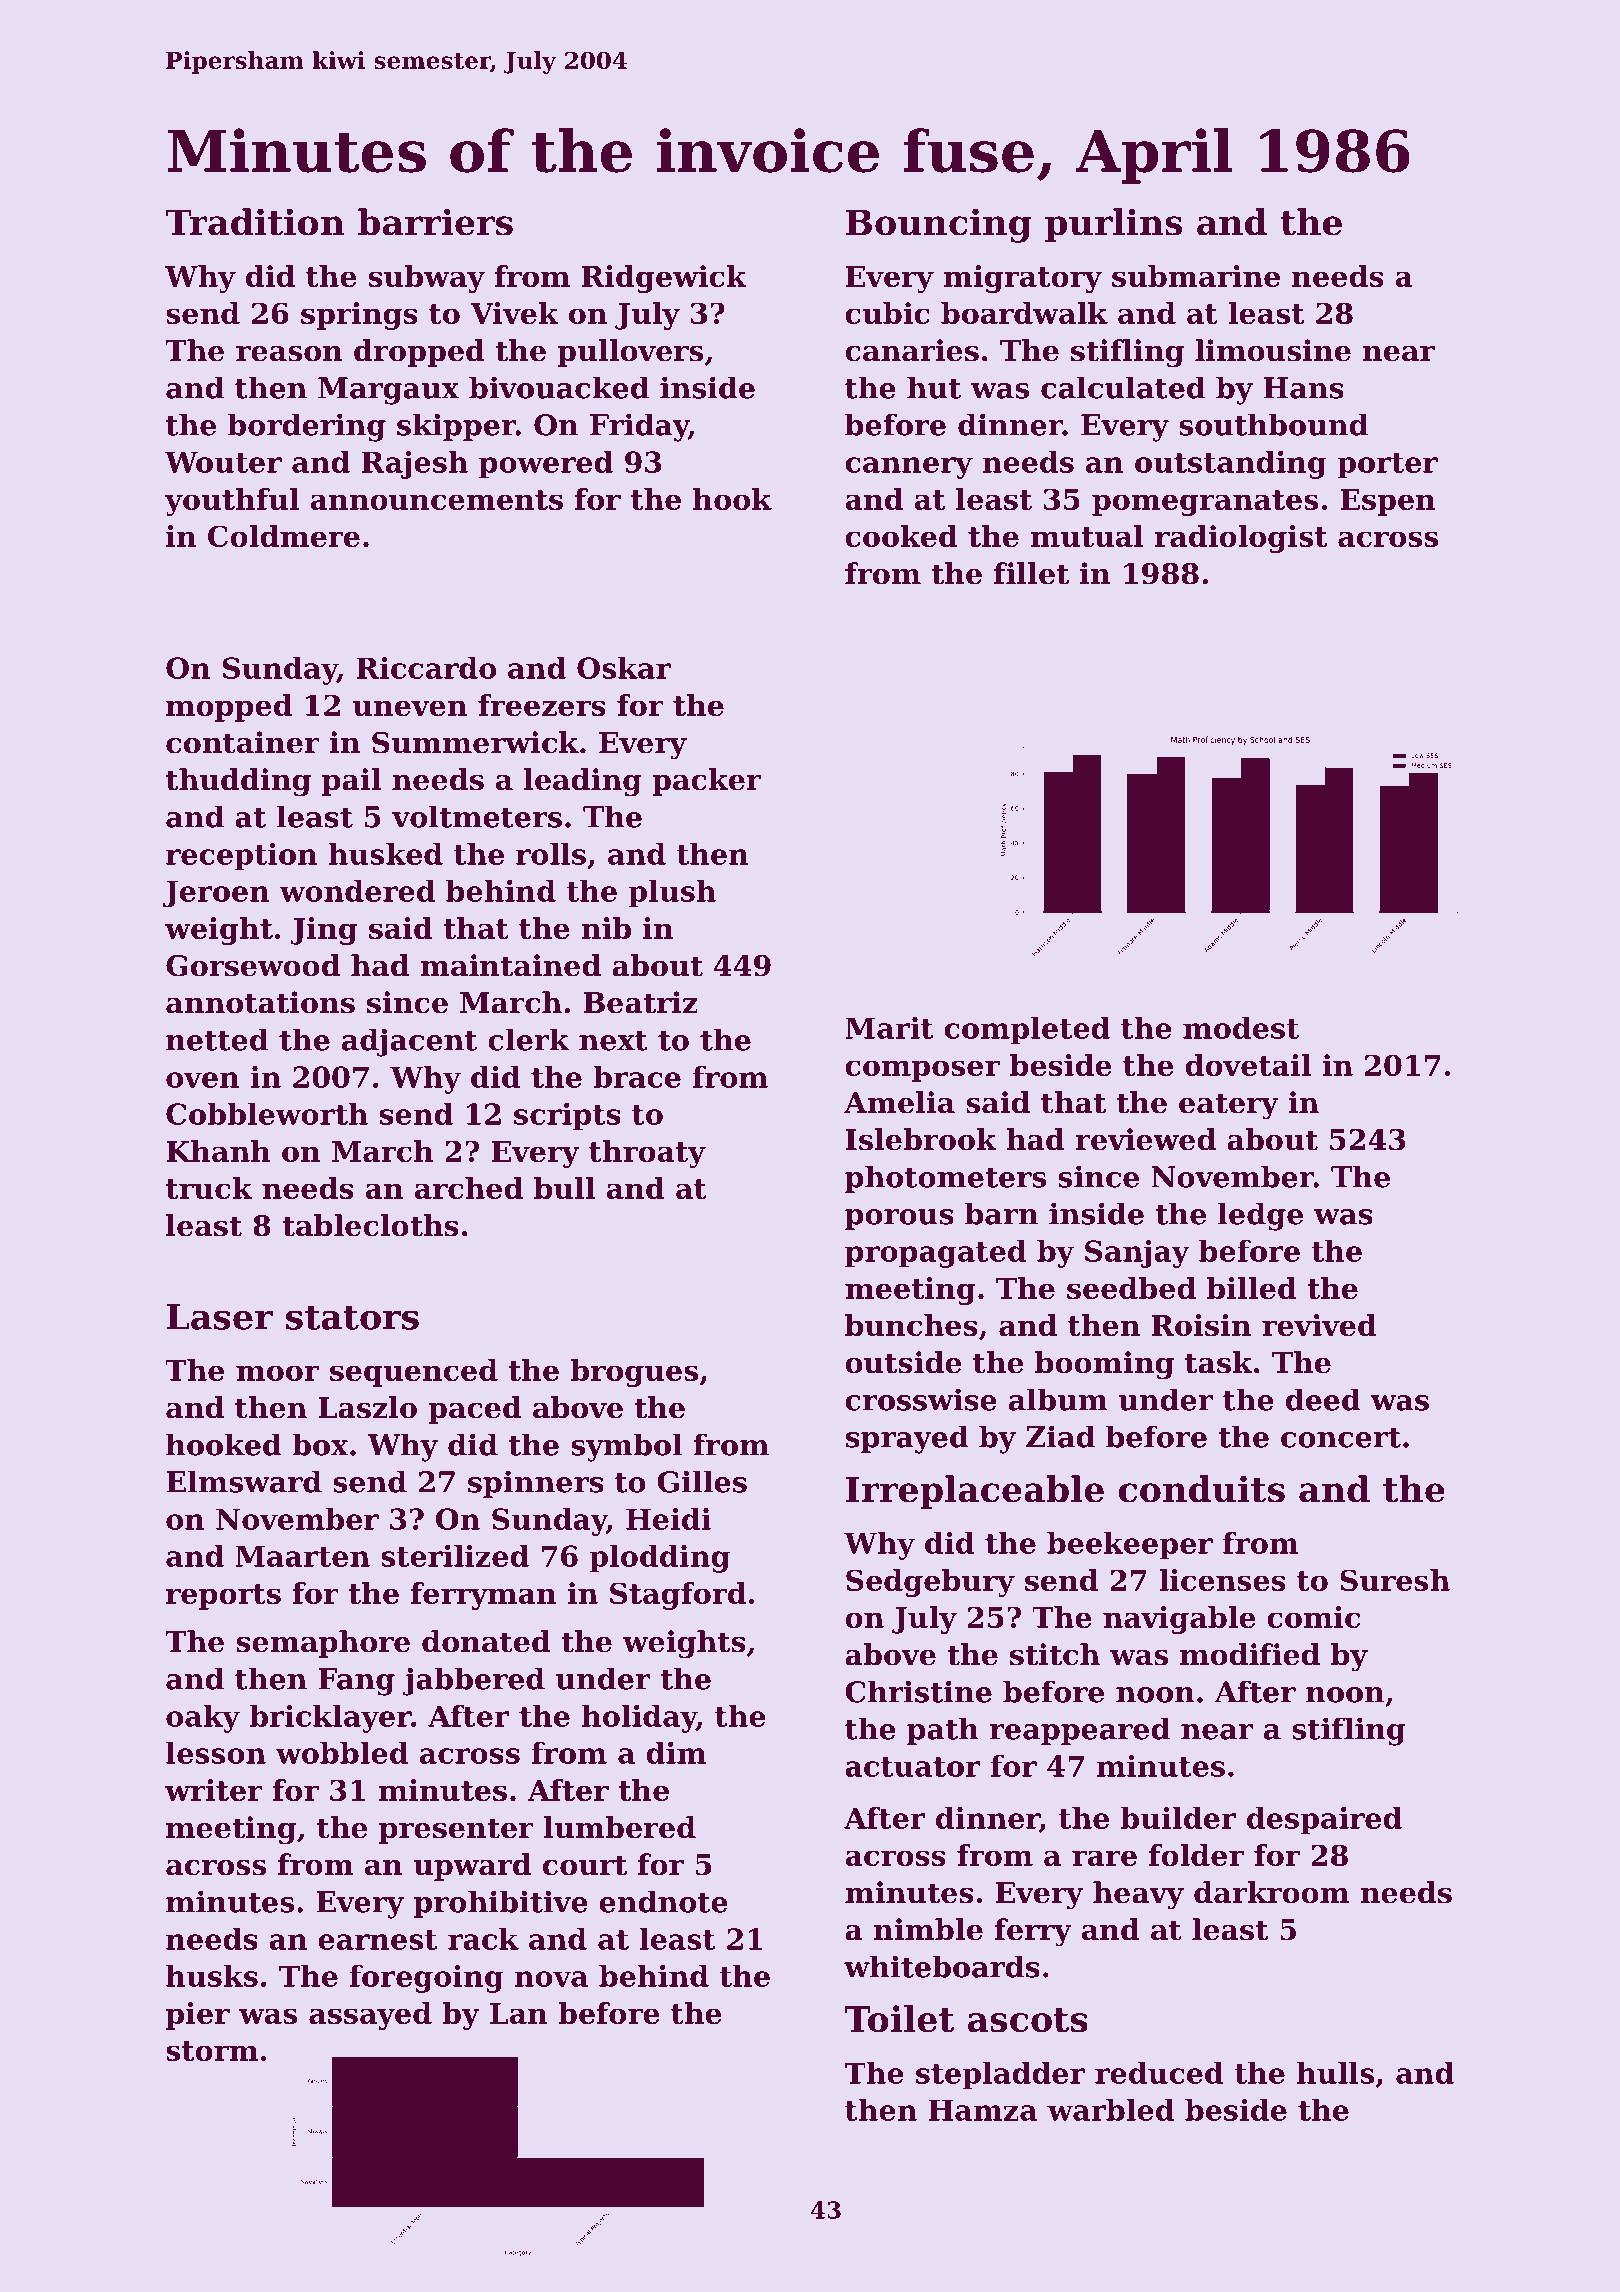 This document has width=1620, height=2292. I want to click on jabbered, so click(474, 1681).
